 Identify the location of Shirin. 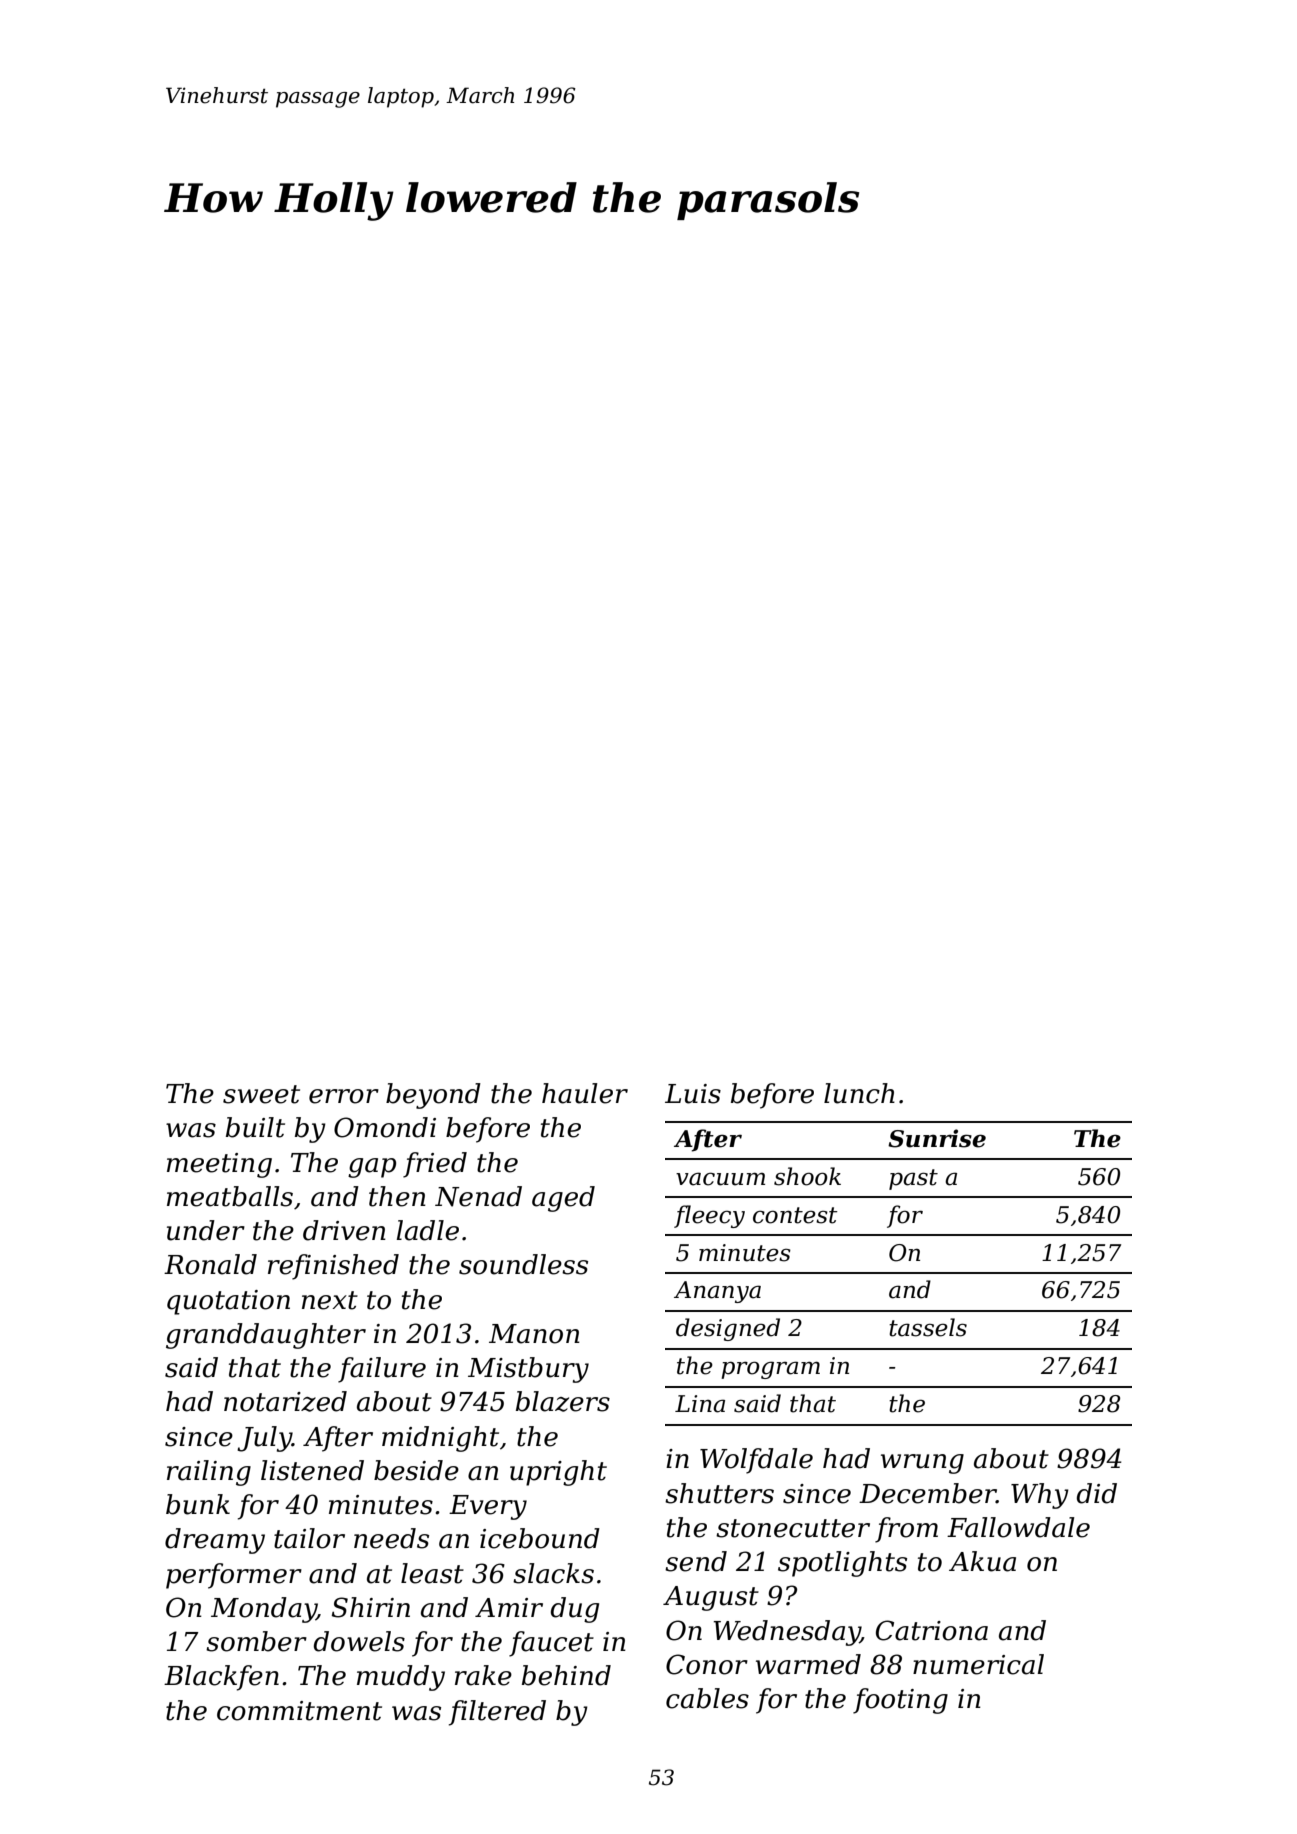
(371, 1607).
